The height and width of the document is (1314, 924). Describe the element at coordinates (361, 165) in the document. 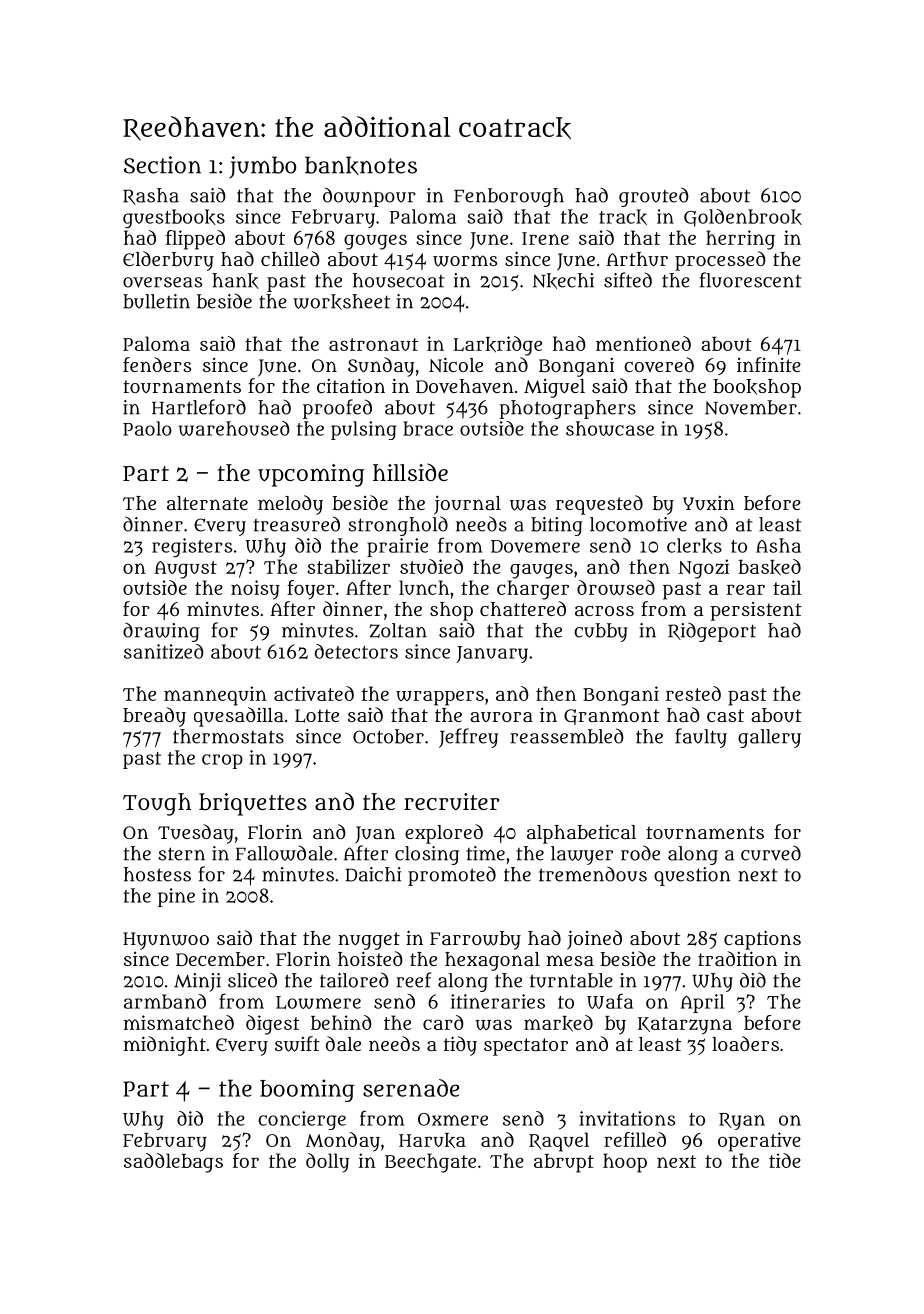

I see `banknotes` at that location.
